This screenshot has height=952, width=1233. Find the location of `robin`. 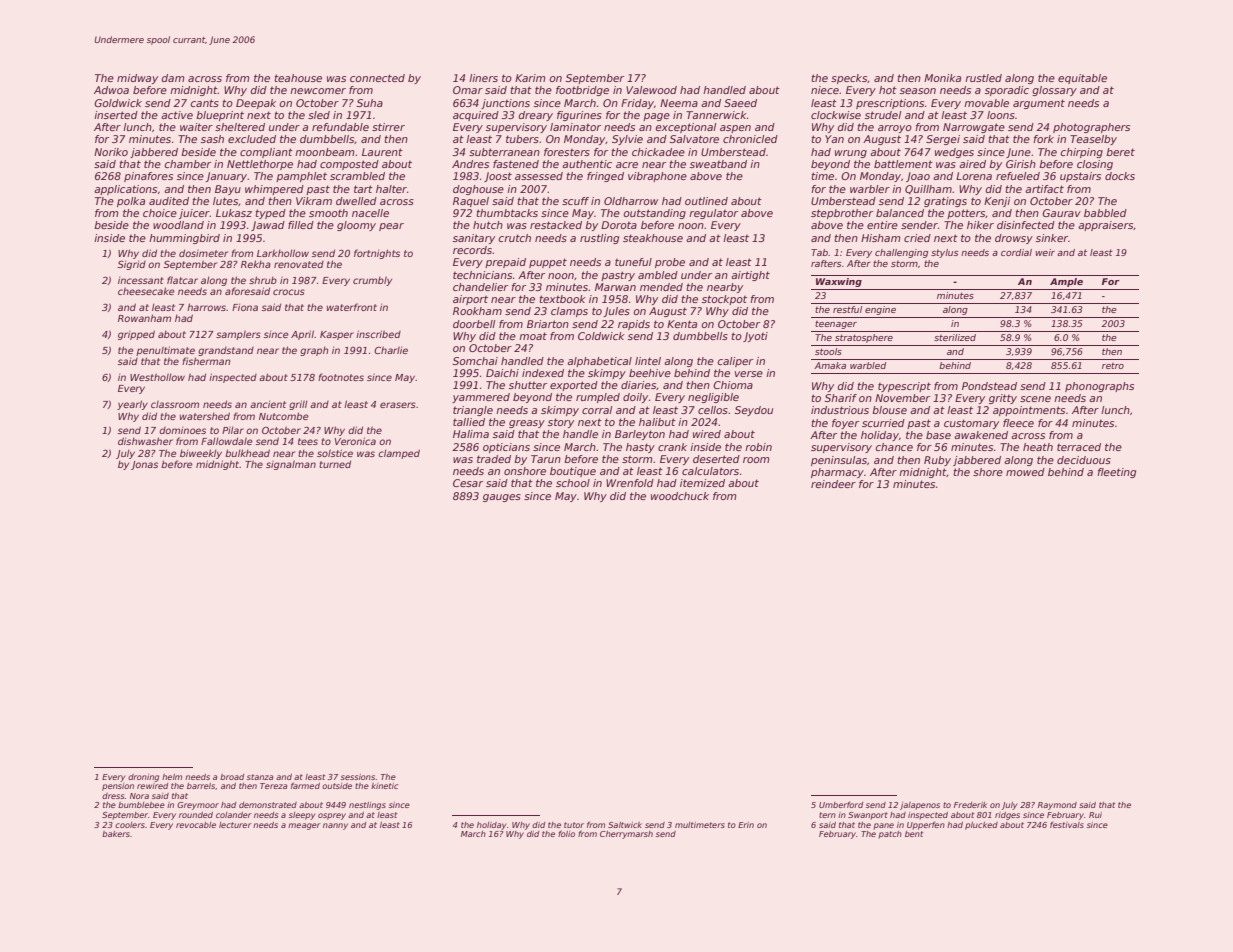

robin is located at coordinates (758, 447).
